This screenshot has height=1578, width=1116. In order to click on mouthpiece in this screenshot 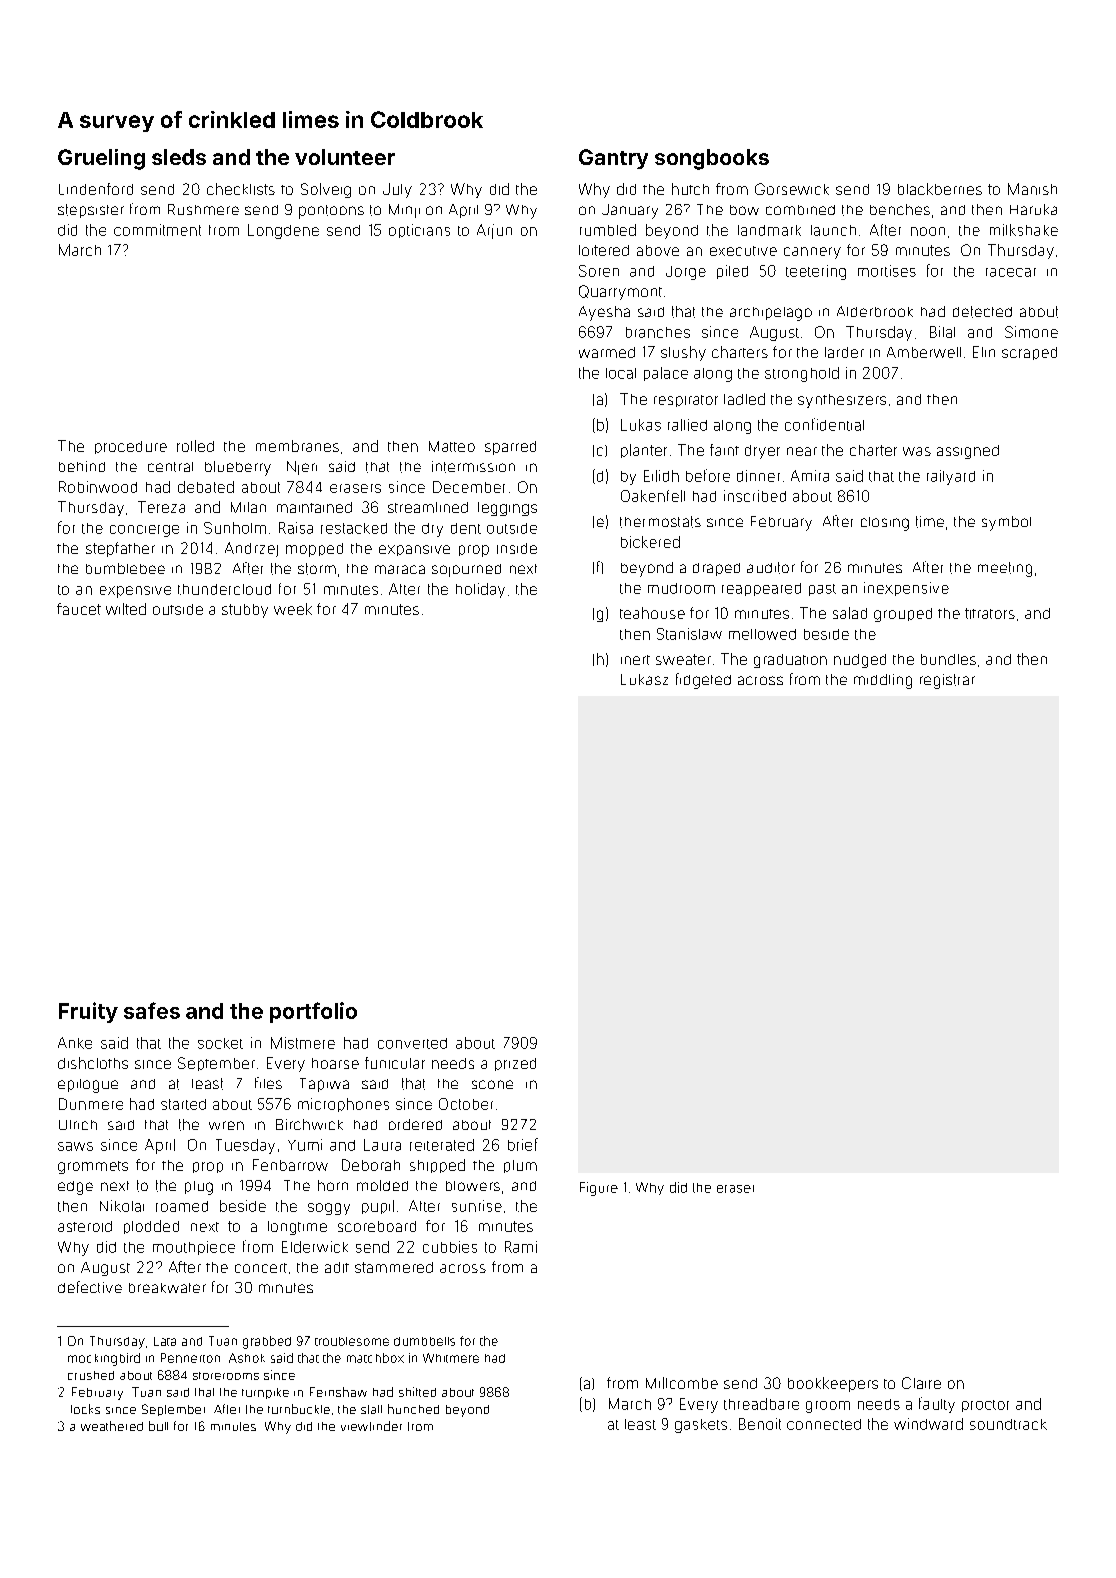, I will do `click(194, 1248)`.
